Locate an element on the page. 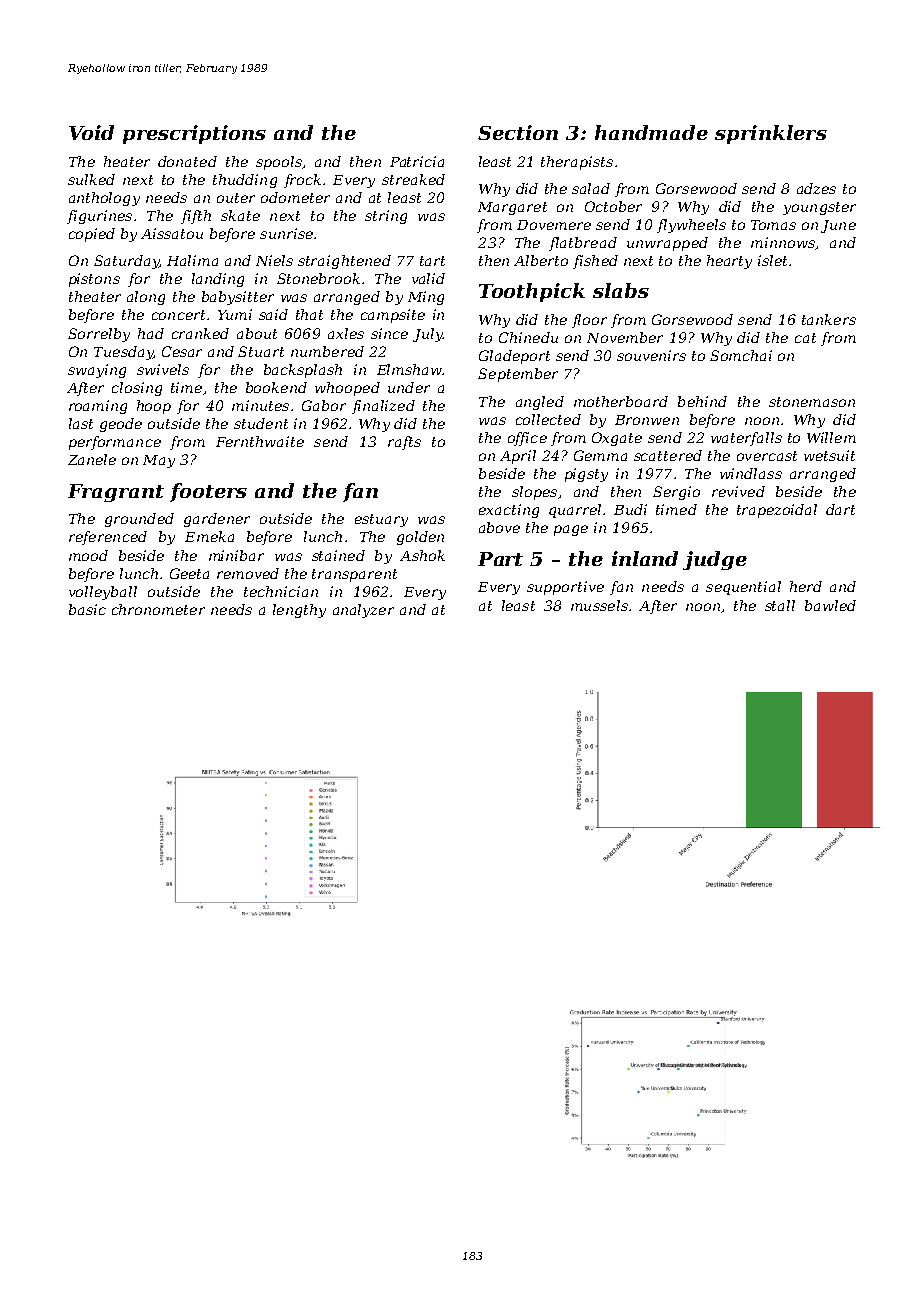 Image resolution: width=924 pixels, height=1308 pixels. mussels is located at coordinates (599, 605).
